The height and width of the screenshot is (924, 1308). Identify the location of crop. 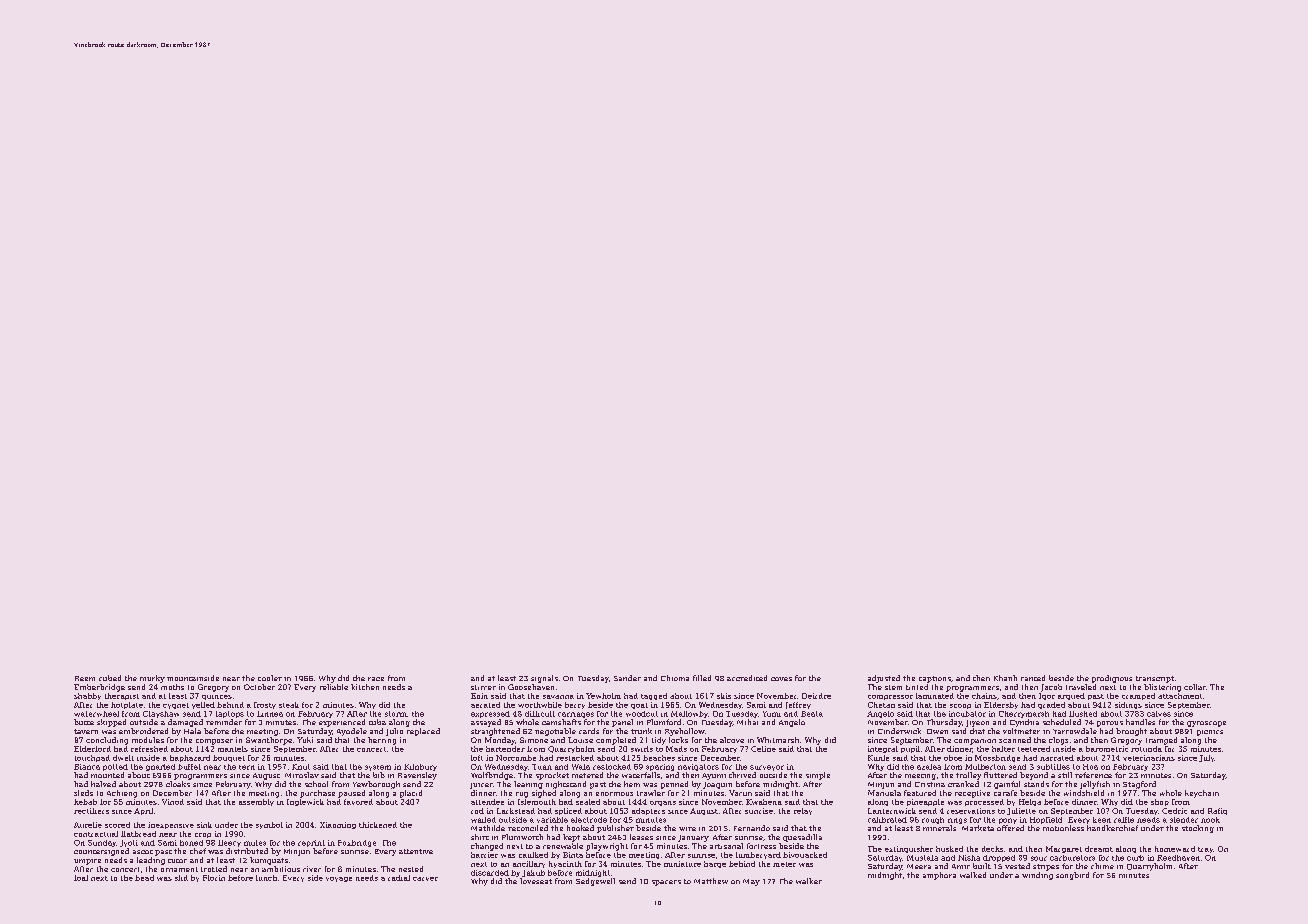
(203, 835).
